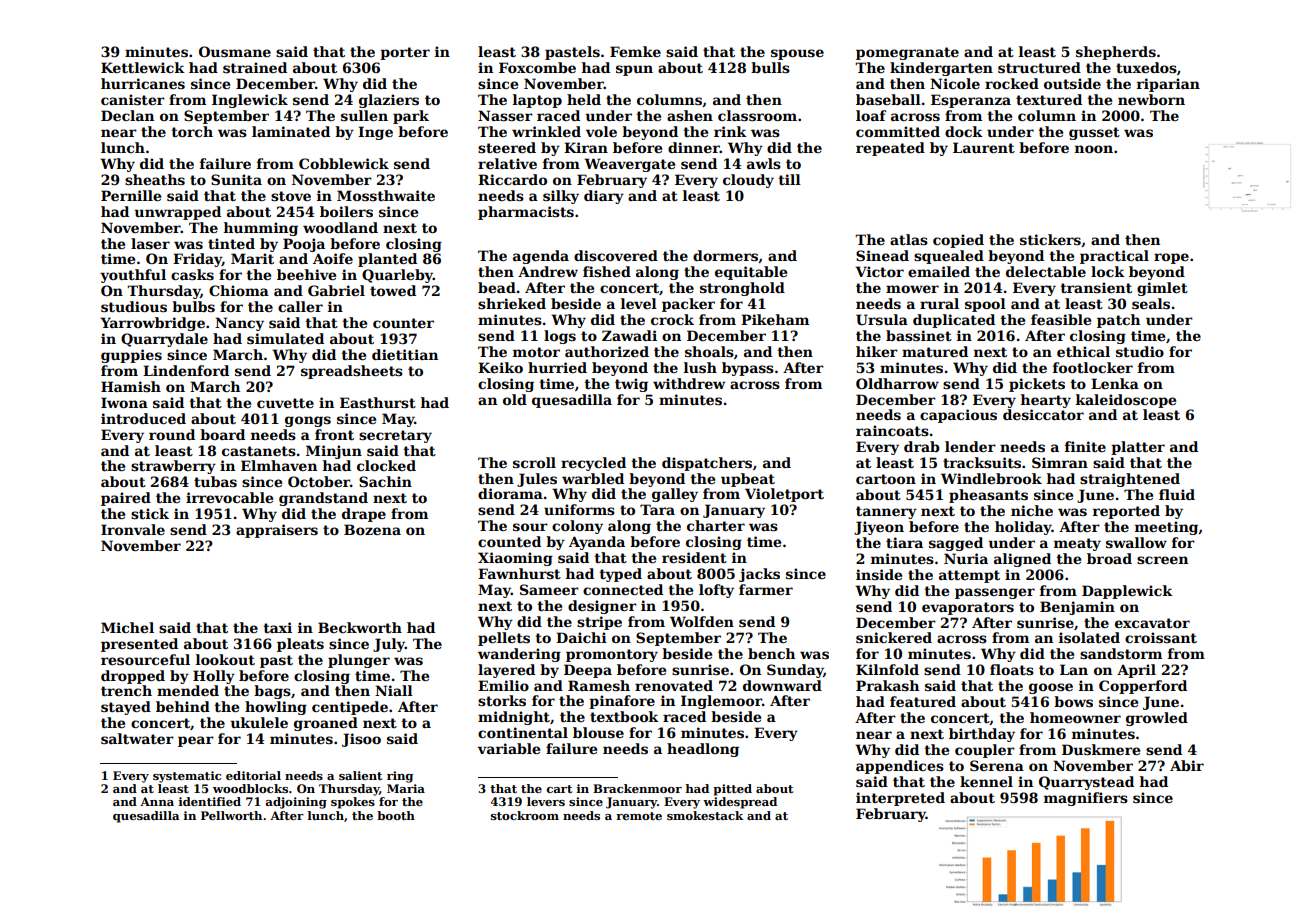  I want to click on Ousmane, so click(235, 51).
